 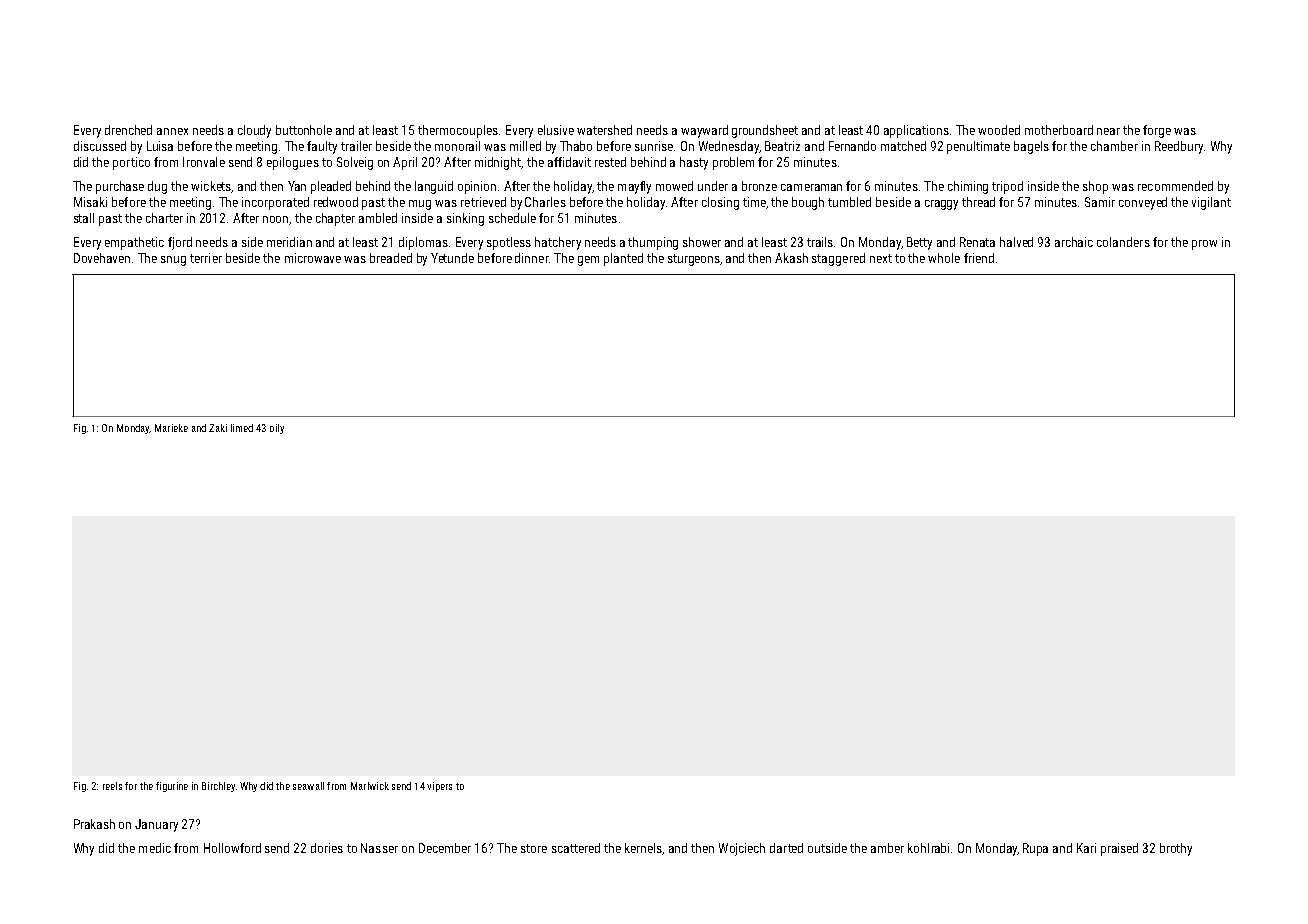 I want to click on dug, so click(x=157, y=187).
